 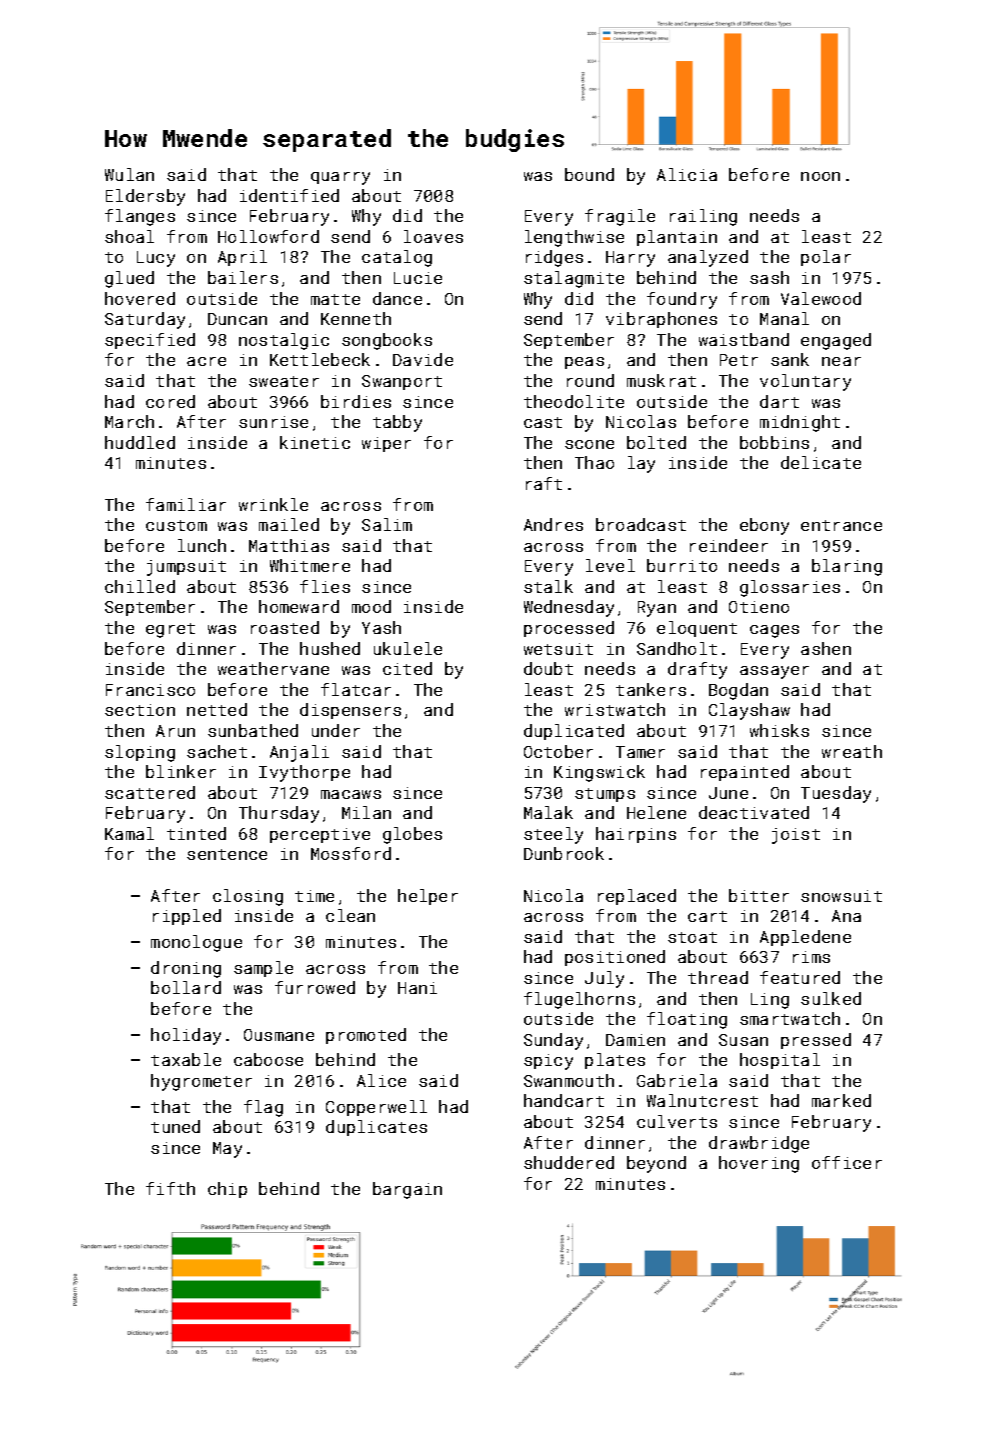 I want to click on Andres, so click(x=553, y=524).
